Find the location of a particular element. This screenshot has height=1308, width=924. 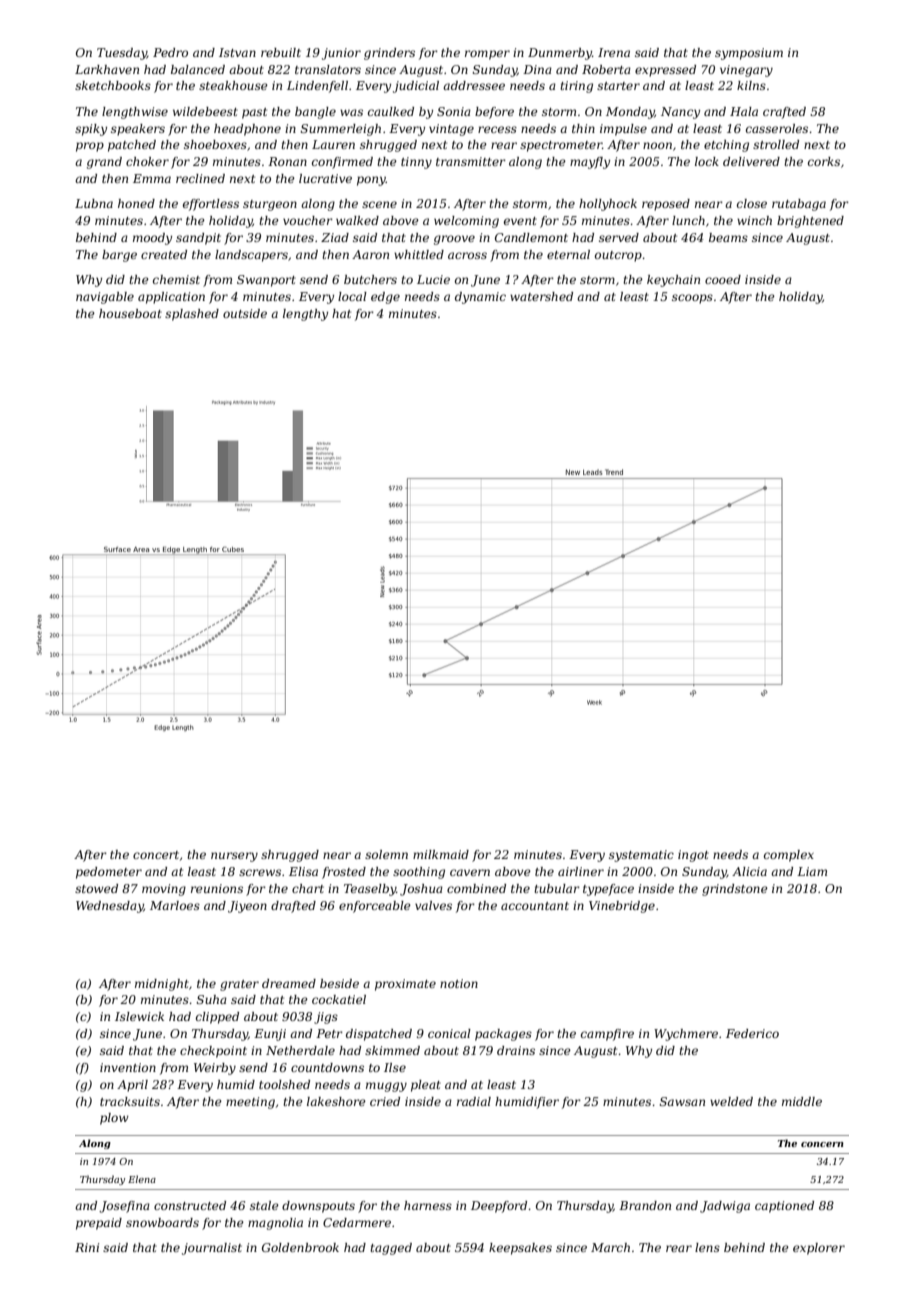

complex is located at coordinates (789, 856).
